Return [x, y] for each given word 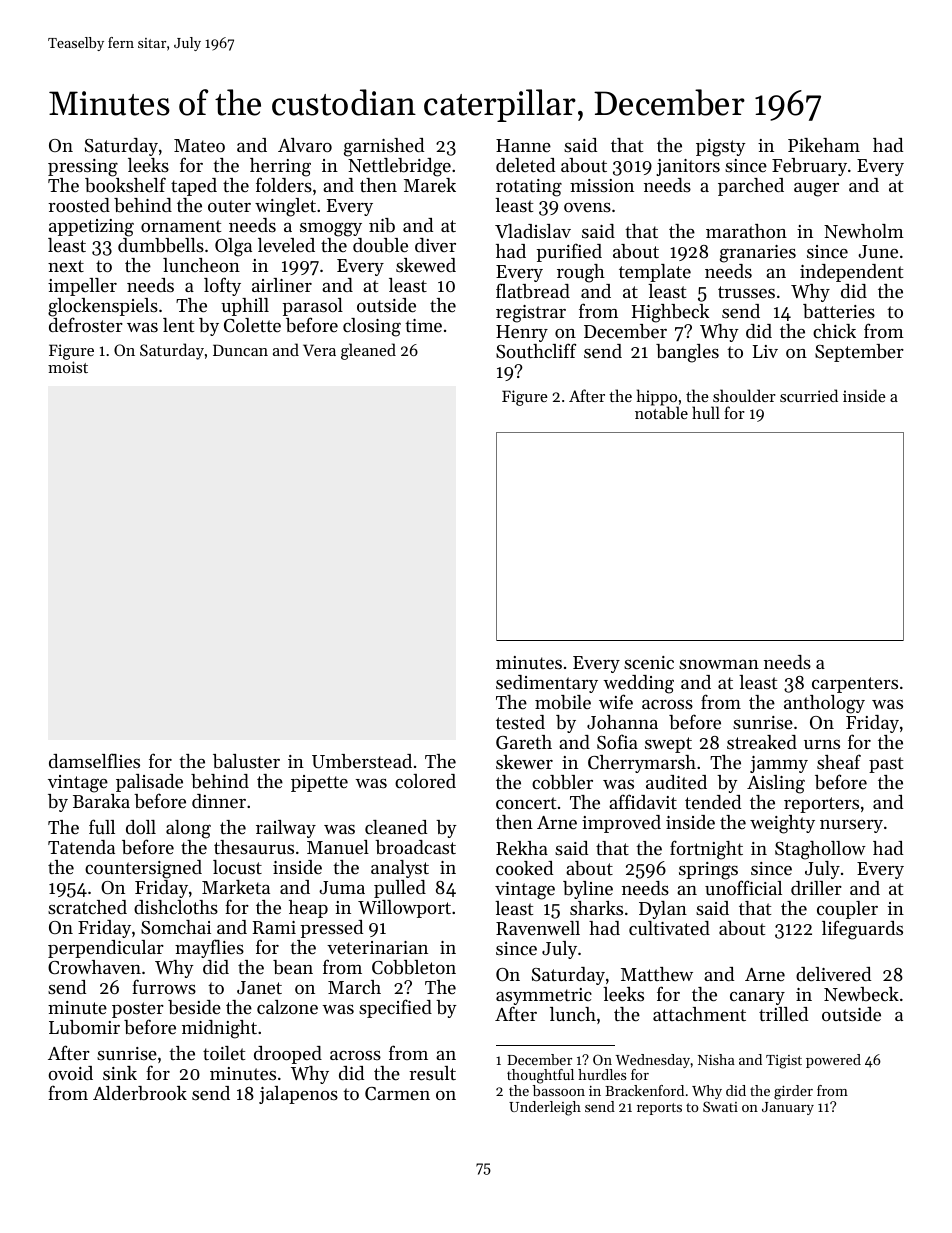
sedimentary [547, 684]
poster [138, 1010]
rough [581, 273]
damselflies [94, 760]
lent [178, 325]
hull [706, 412]
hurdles [602, 1074]
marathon [746, 231]
